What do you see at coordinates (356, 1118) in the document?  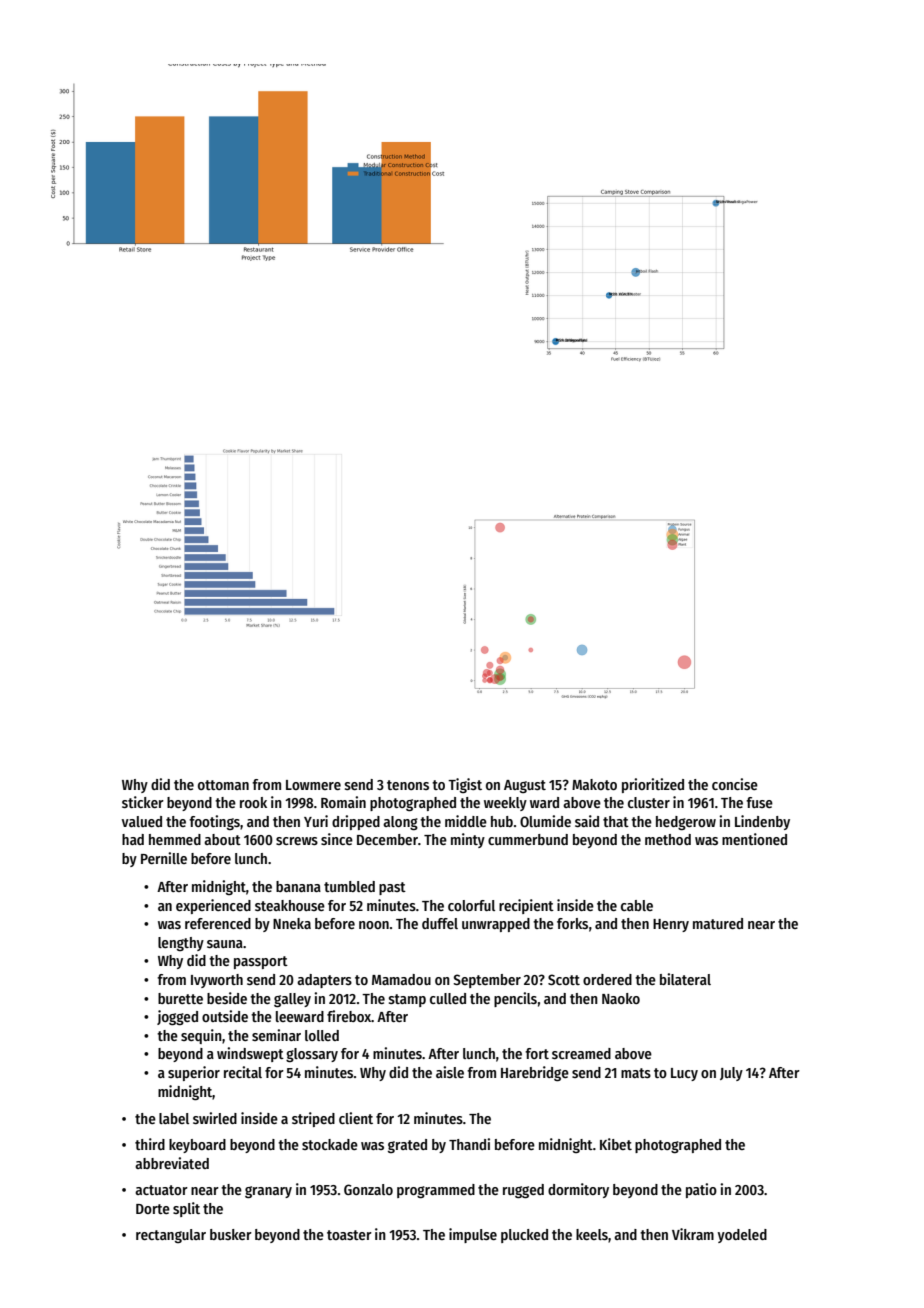 I see `client` at bounding box center [356, 1118].
